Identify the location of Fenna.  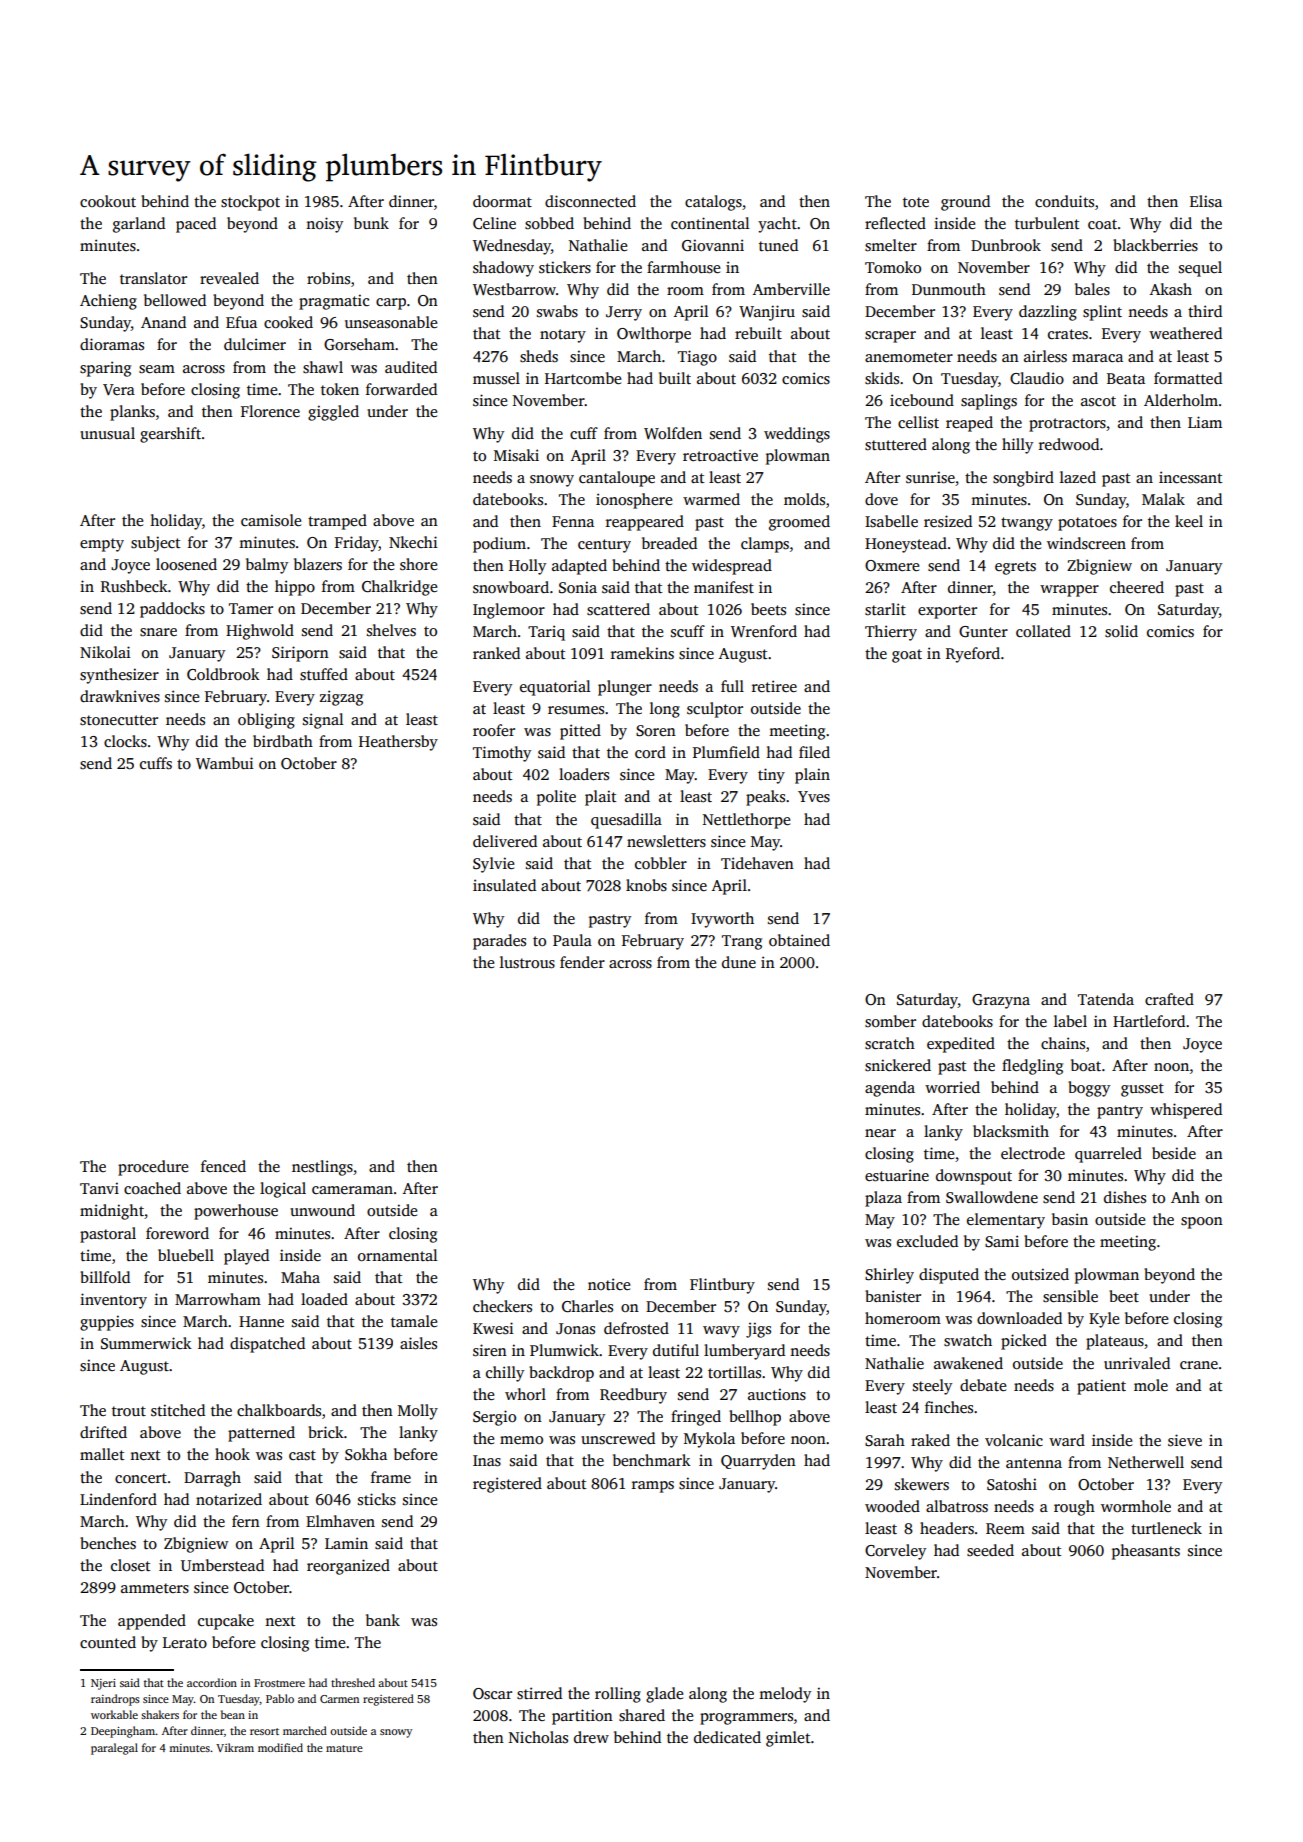
(573, 521).
